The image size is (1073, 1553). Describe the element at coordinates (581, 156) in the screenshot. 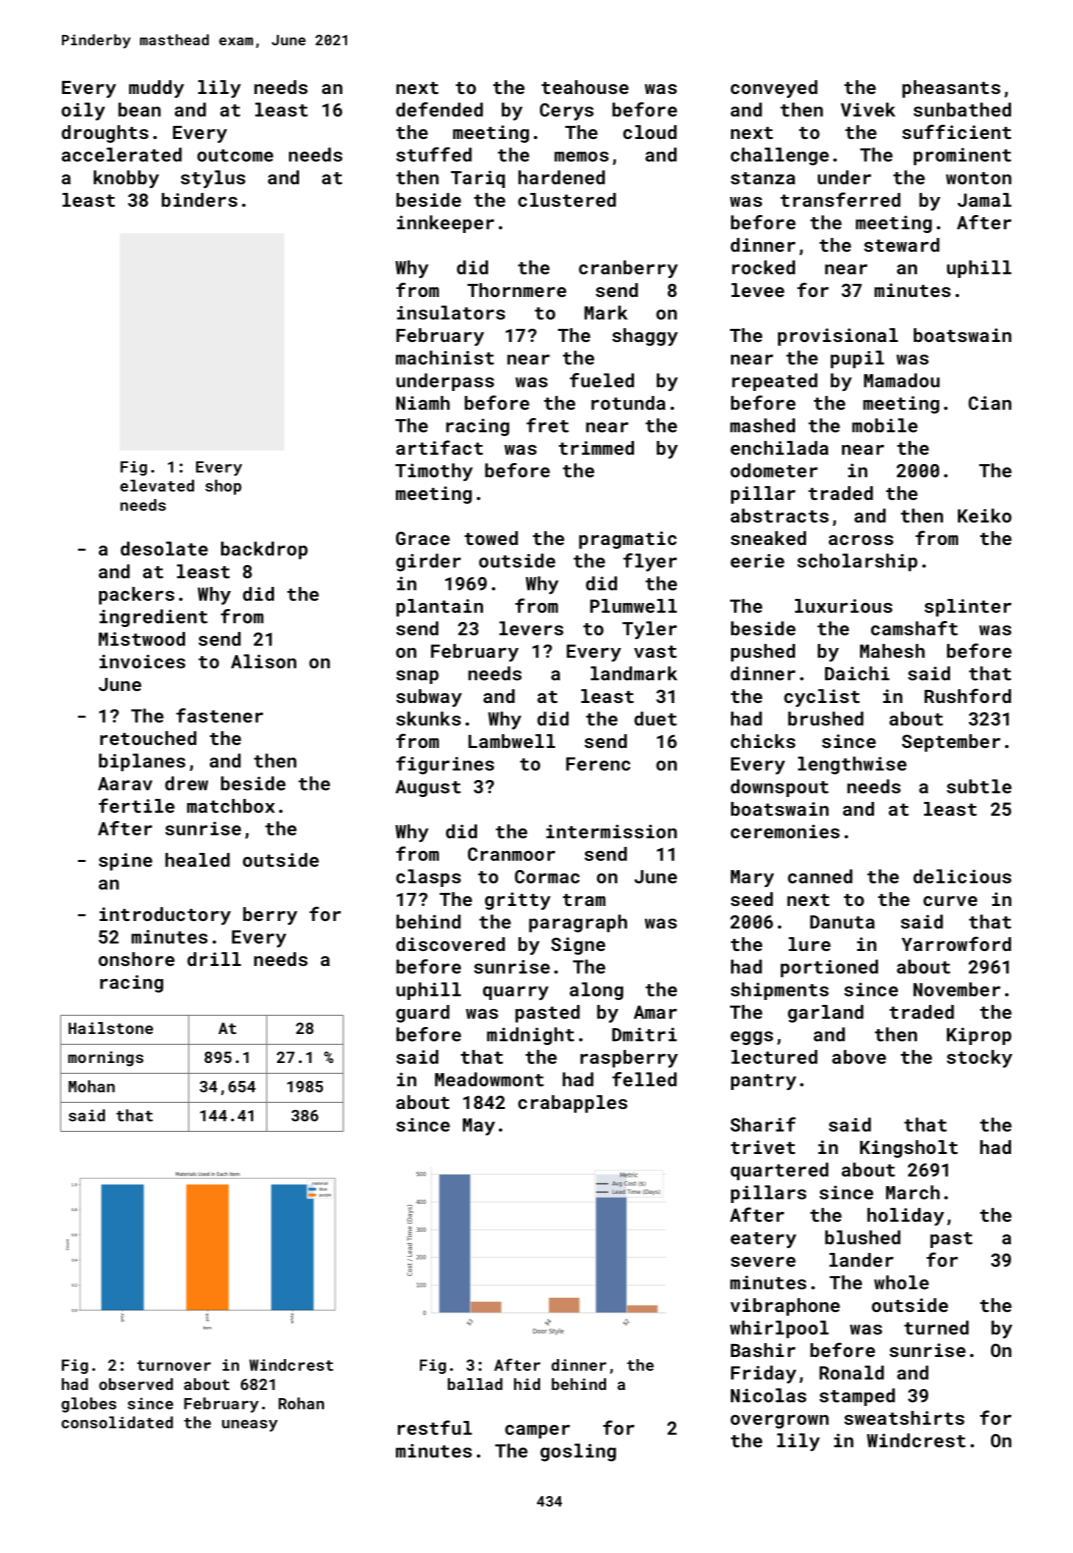

I see `memos` at that location.
